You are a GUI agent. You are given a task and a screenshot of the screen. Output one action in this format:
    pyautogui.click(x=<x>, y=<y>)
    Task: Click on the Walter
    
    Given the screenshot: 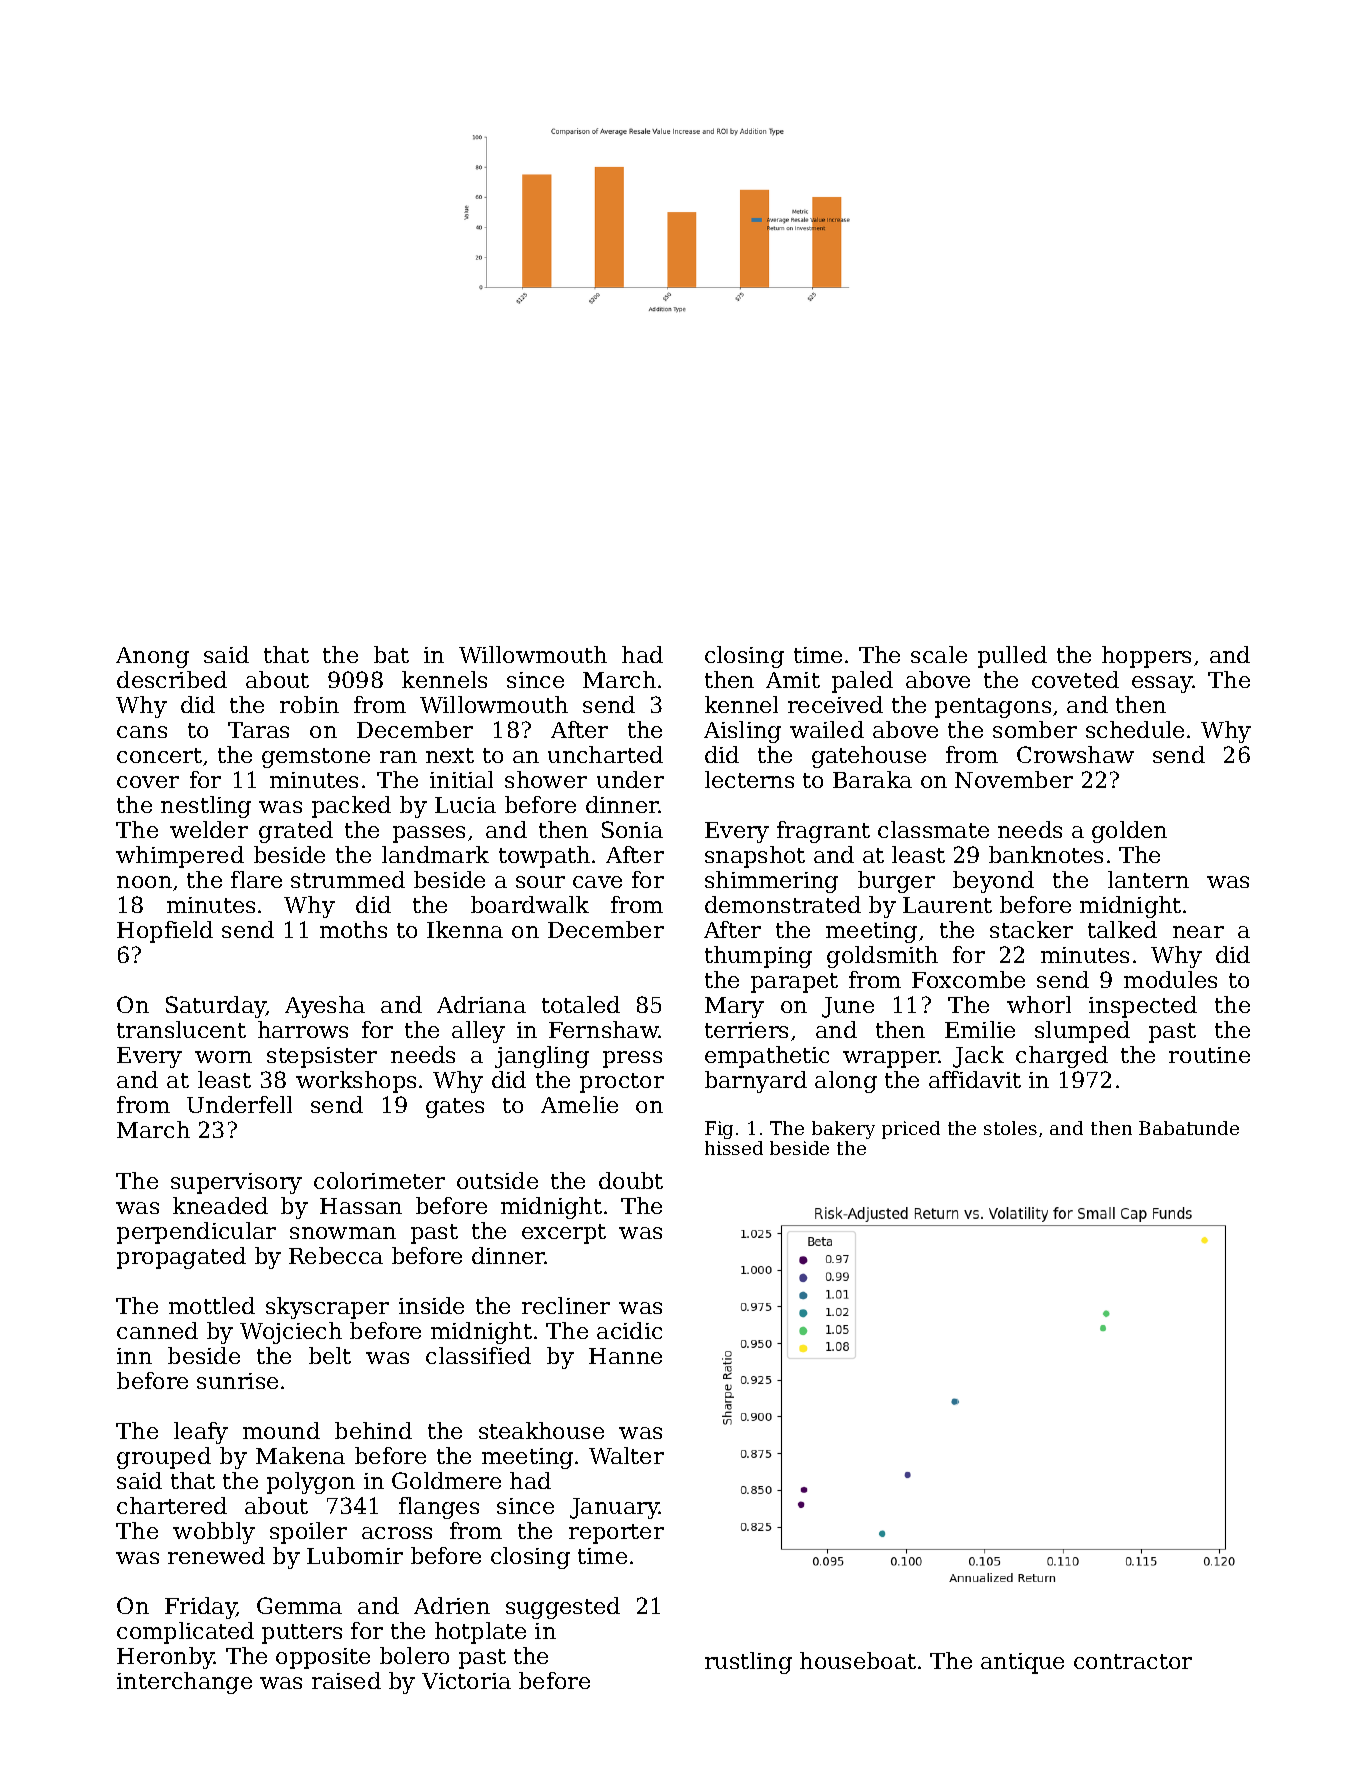 What is the action you would take?
    pyautogui.click(x=626, y=1455)
